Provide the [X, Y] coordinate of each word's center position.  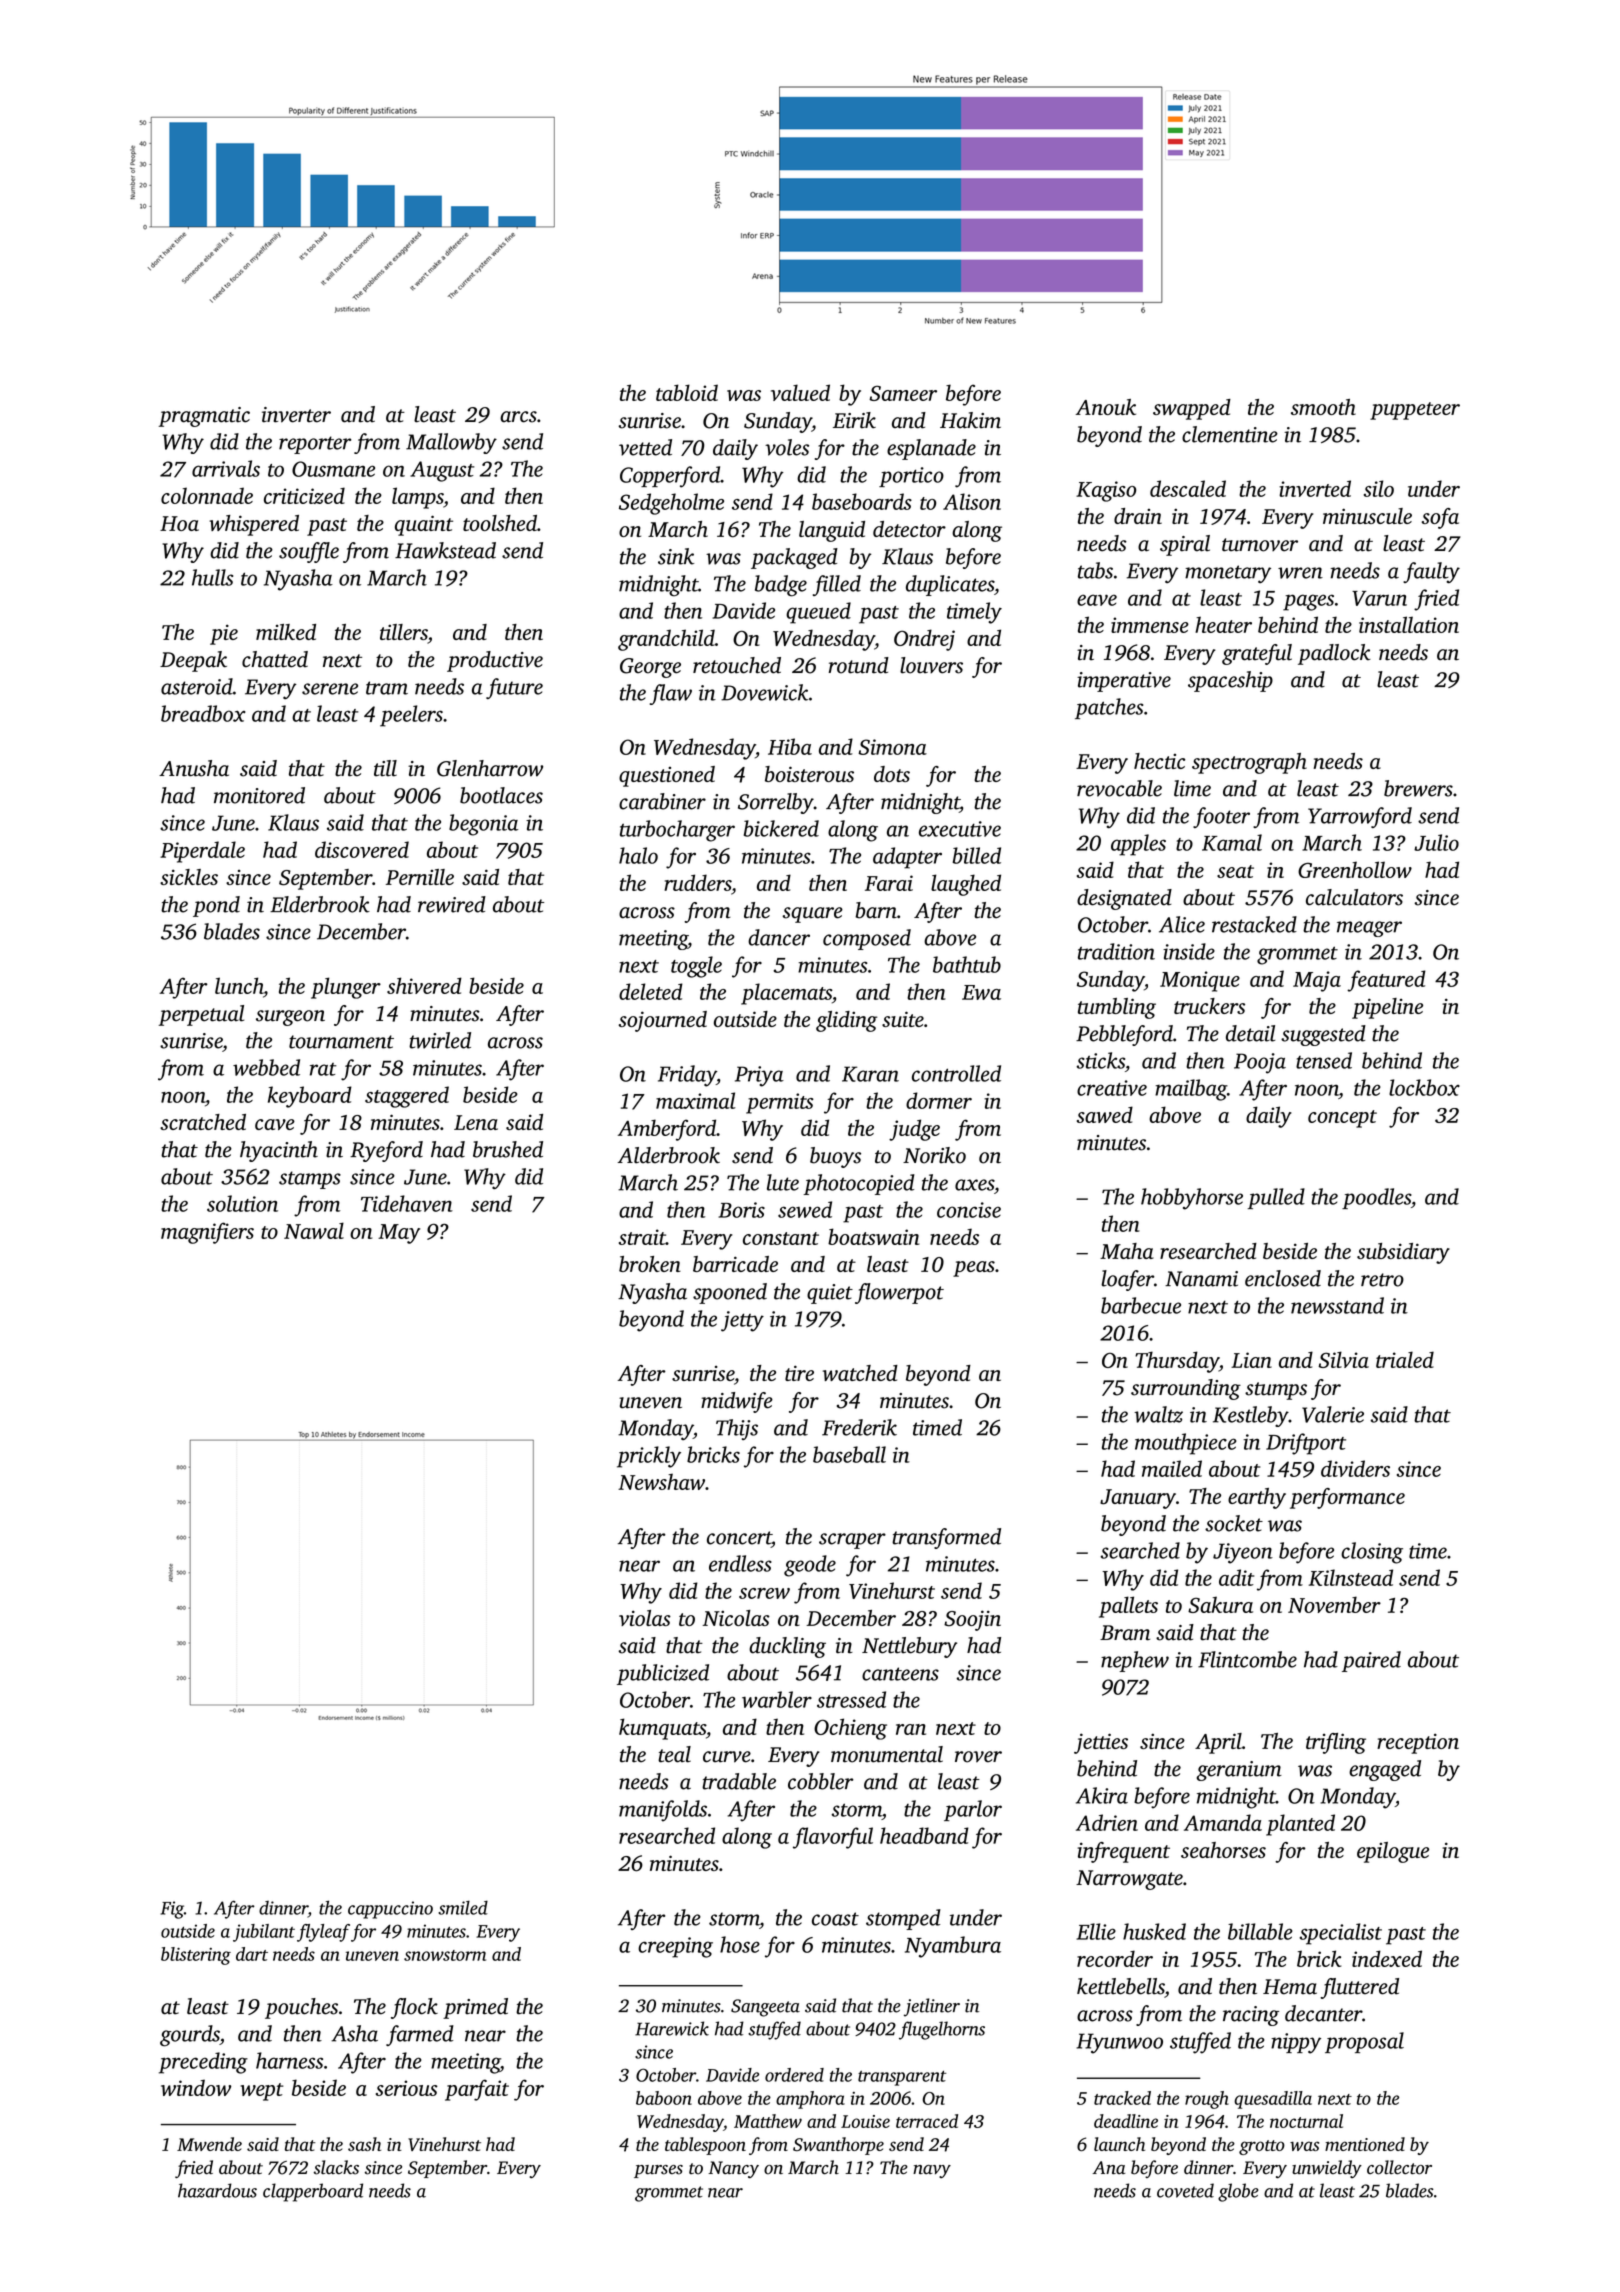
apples [1138, 845]
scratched [203, 1122]
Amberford [667, 1130]
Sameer [903, 393]
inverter [296, 415]
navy [932, 2171]
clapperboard [313, 2192]
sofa [1440, 518]
